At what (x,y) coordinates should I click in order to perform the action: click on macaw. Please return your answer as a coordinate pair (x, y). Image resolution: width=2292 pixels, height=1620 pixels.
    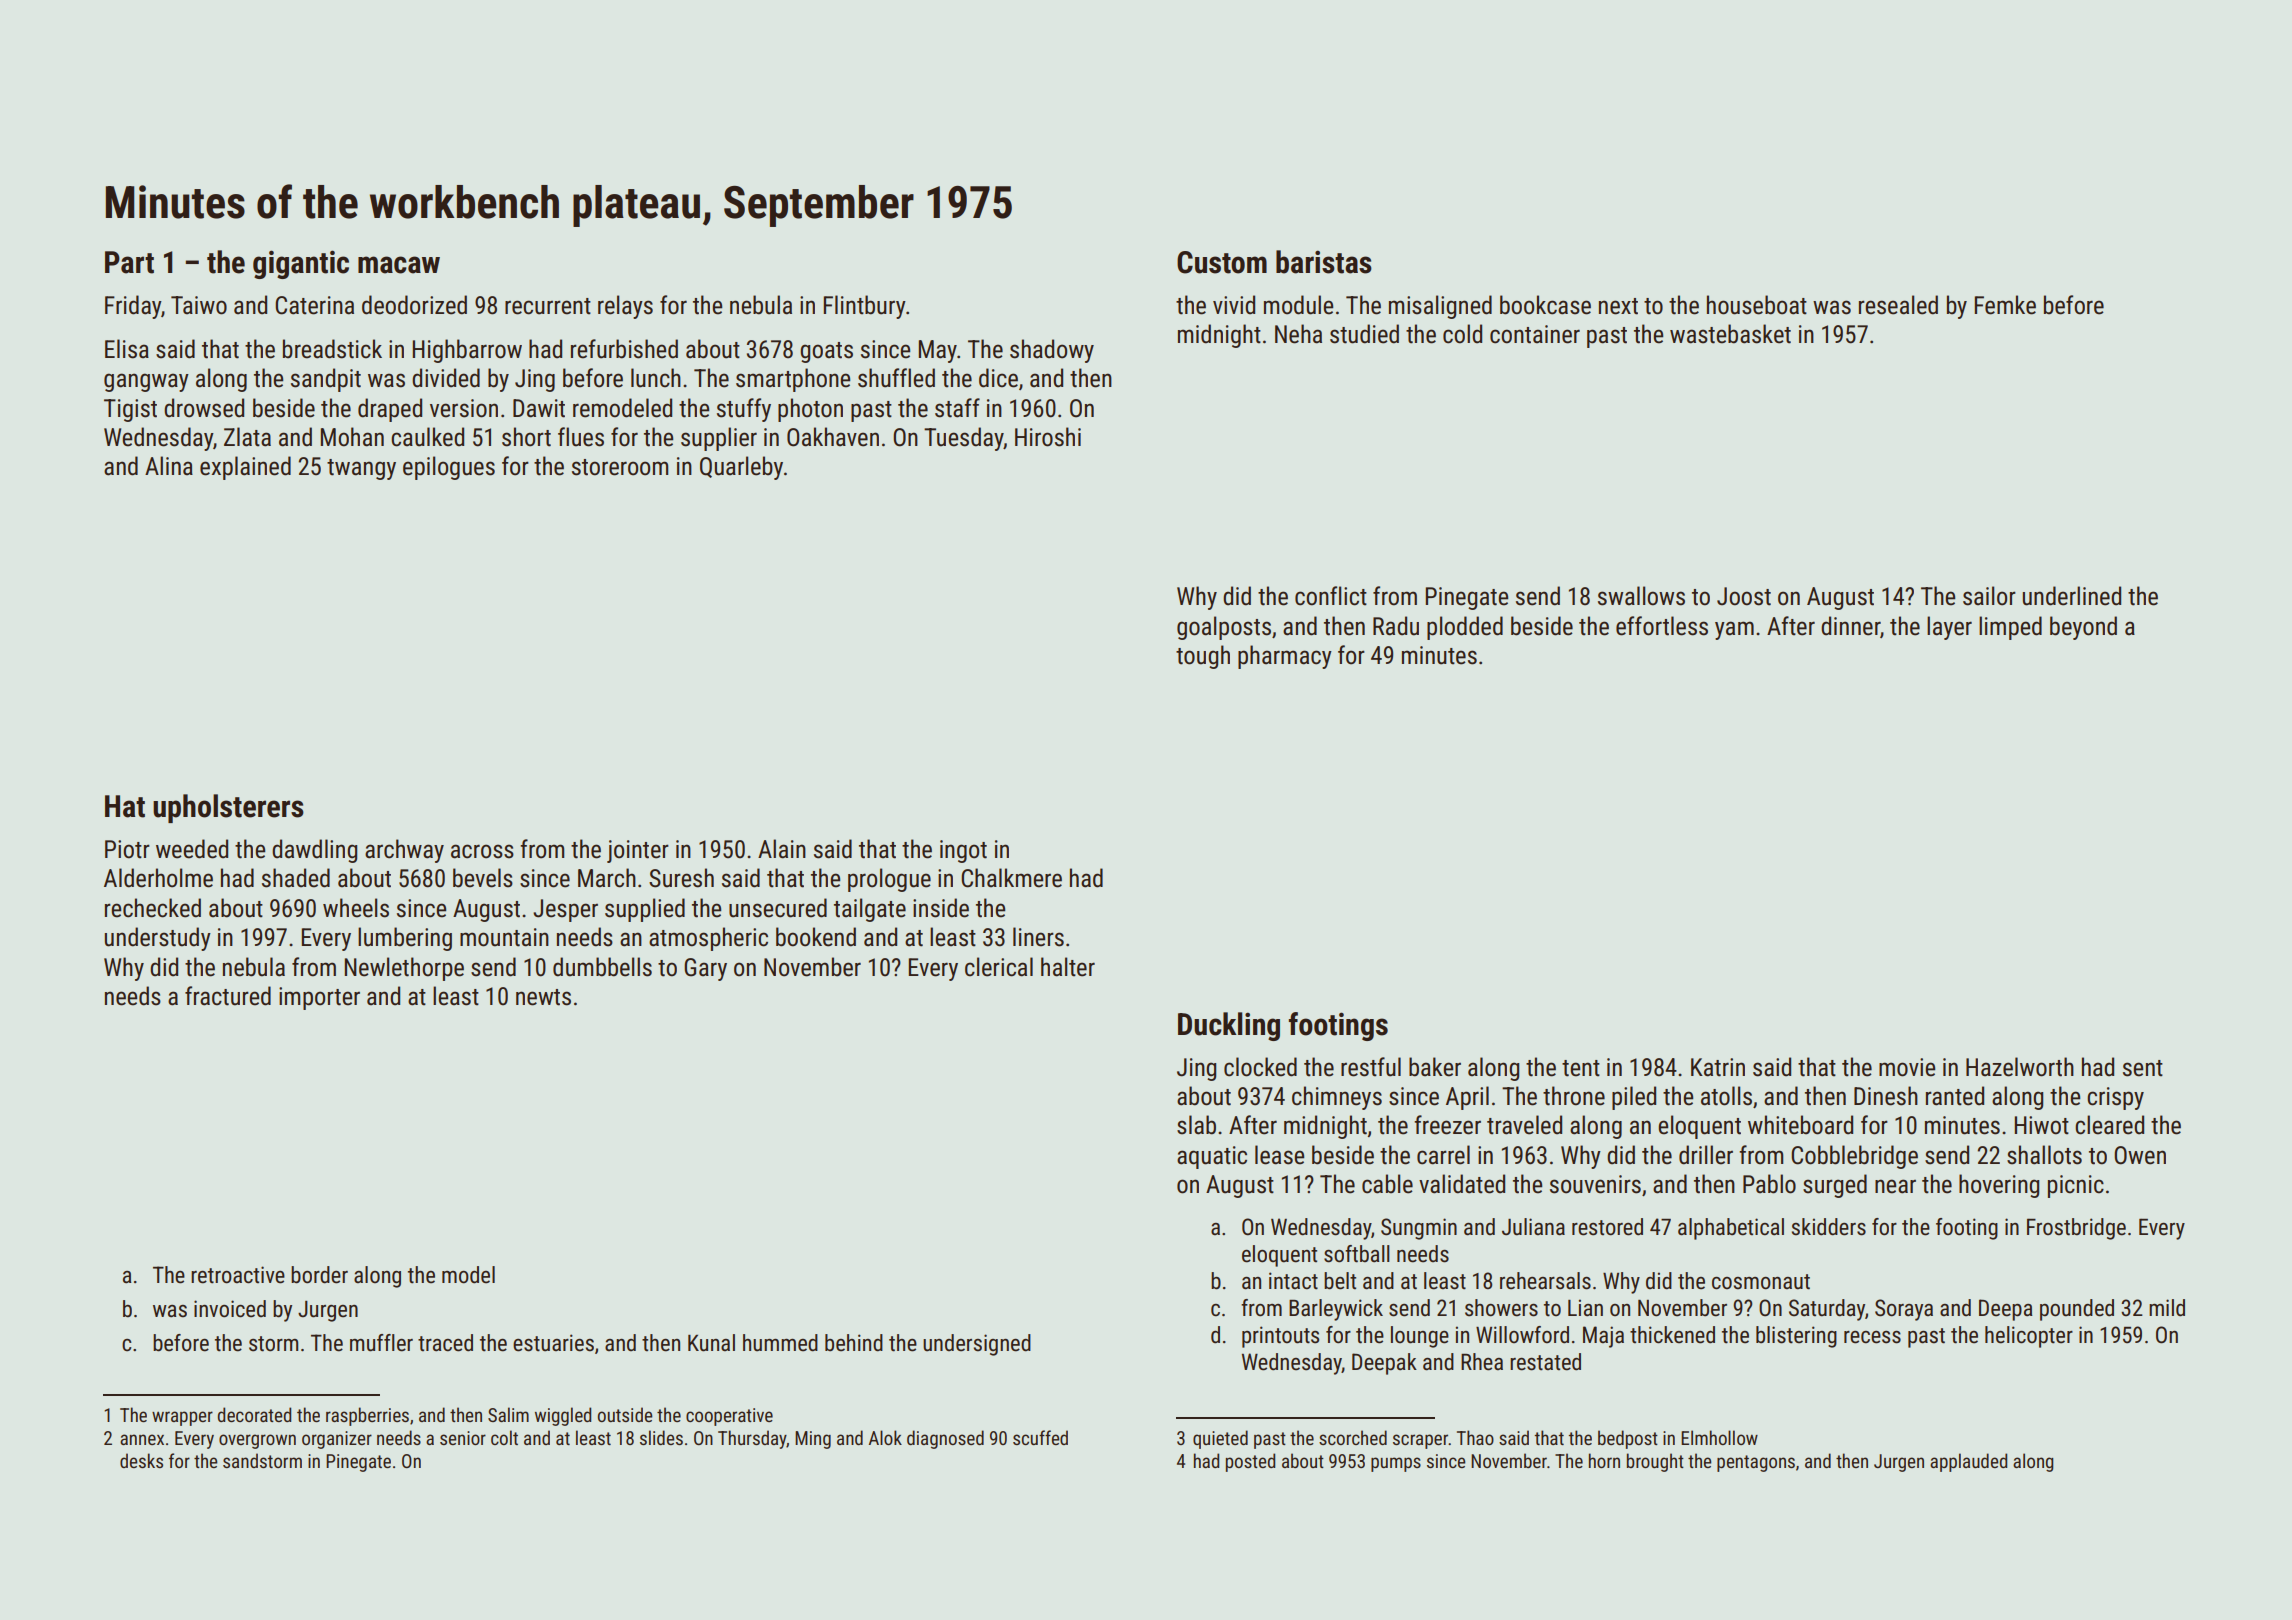
    Looking at the image, I should click on (399, 265).
